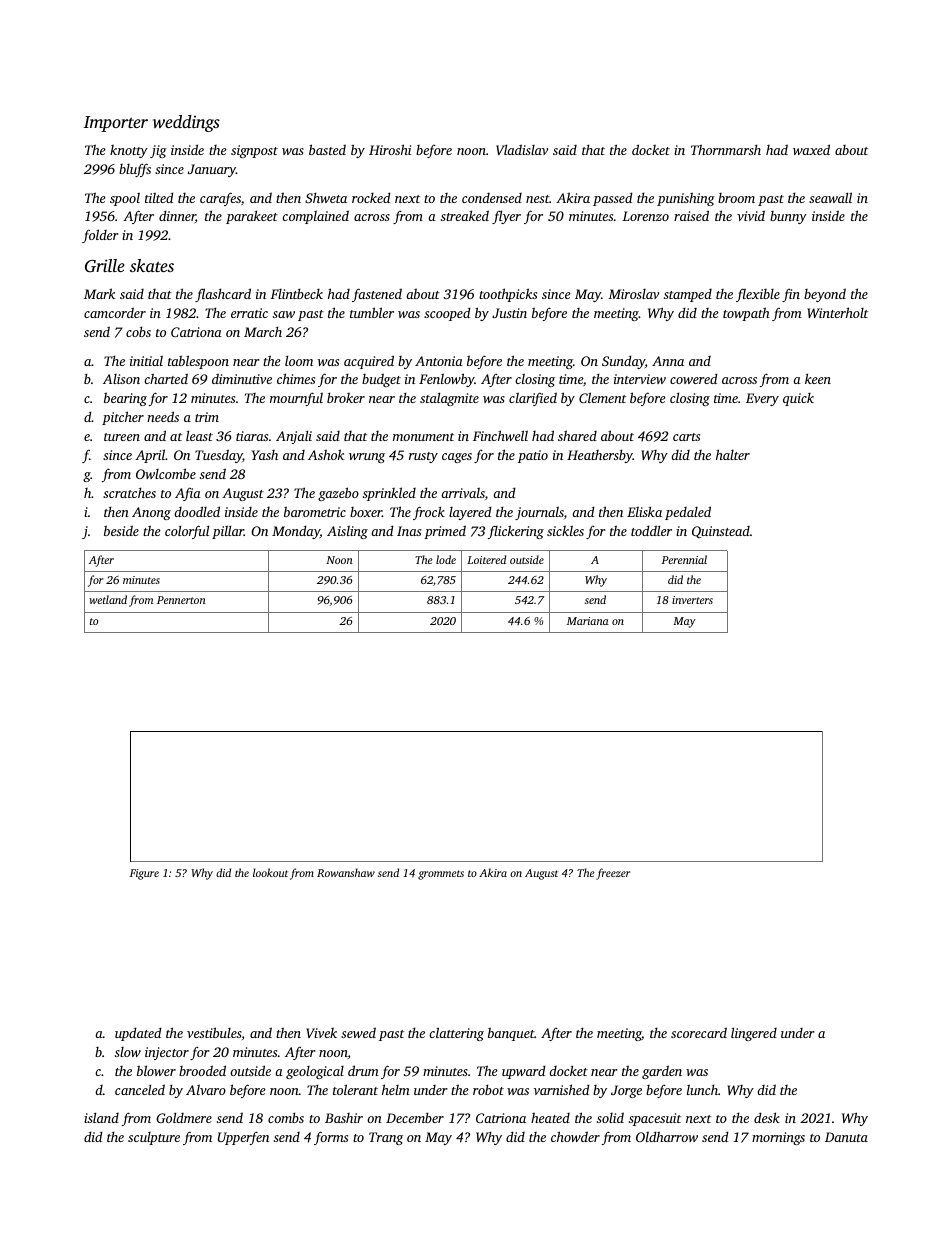 Image resolution: width=952 pixels, height=1233 pixels. What do you see at coordinates (692, 600) in the screenshot?
I see `inverters` at bounding box center [692, 600].
